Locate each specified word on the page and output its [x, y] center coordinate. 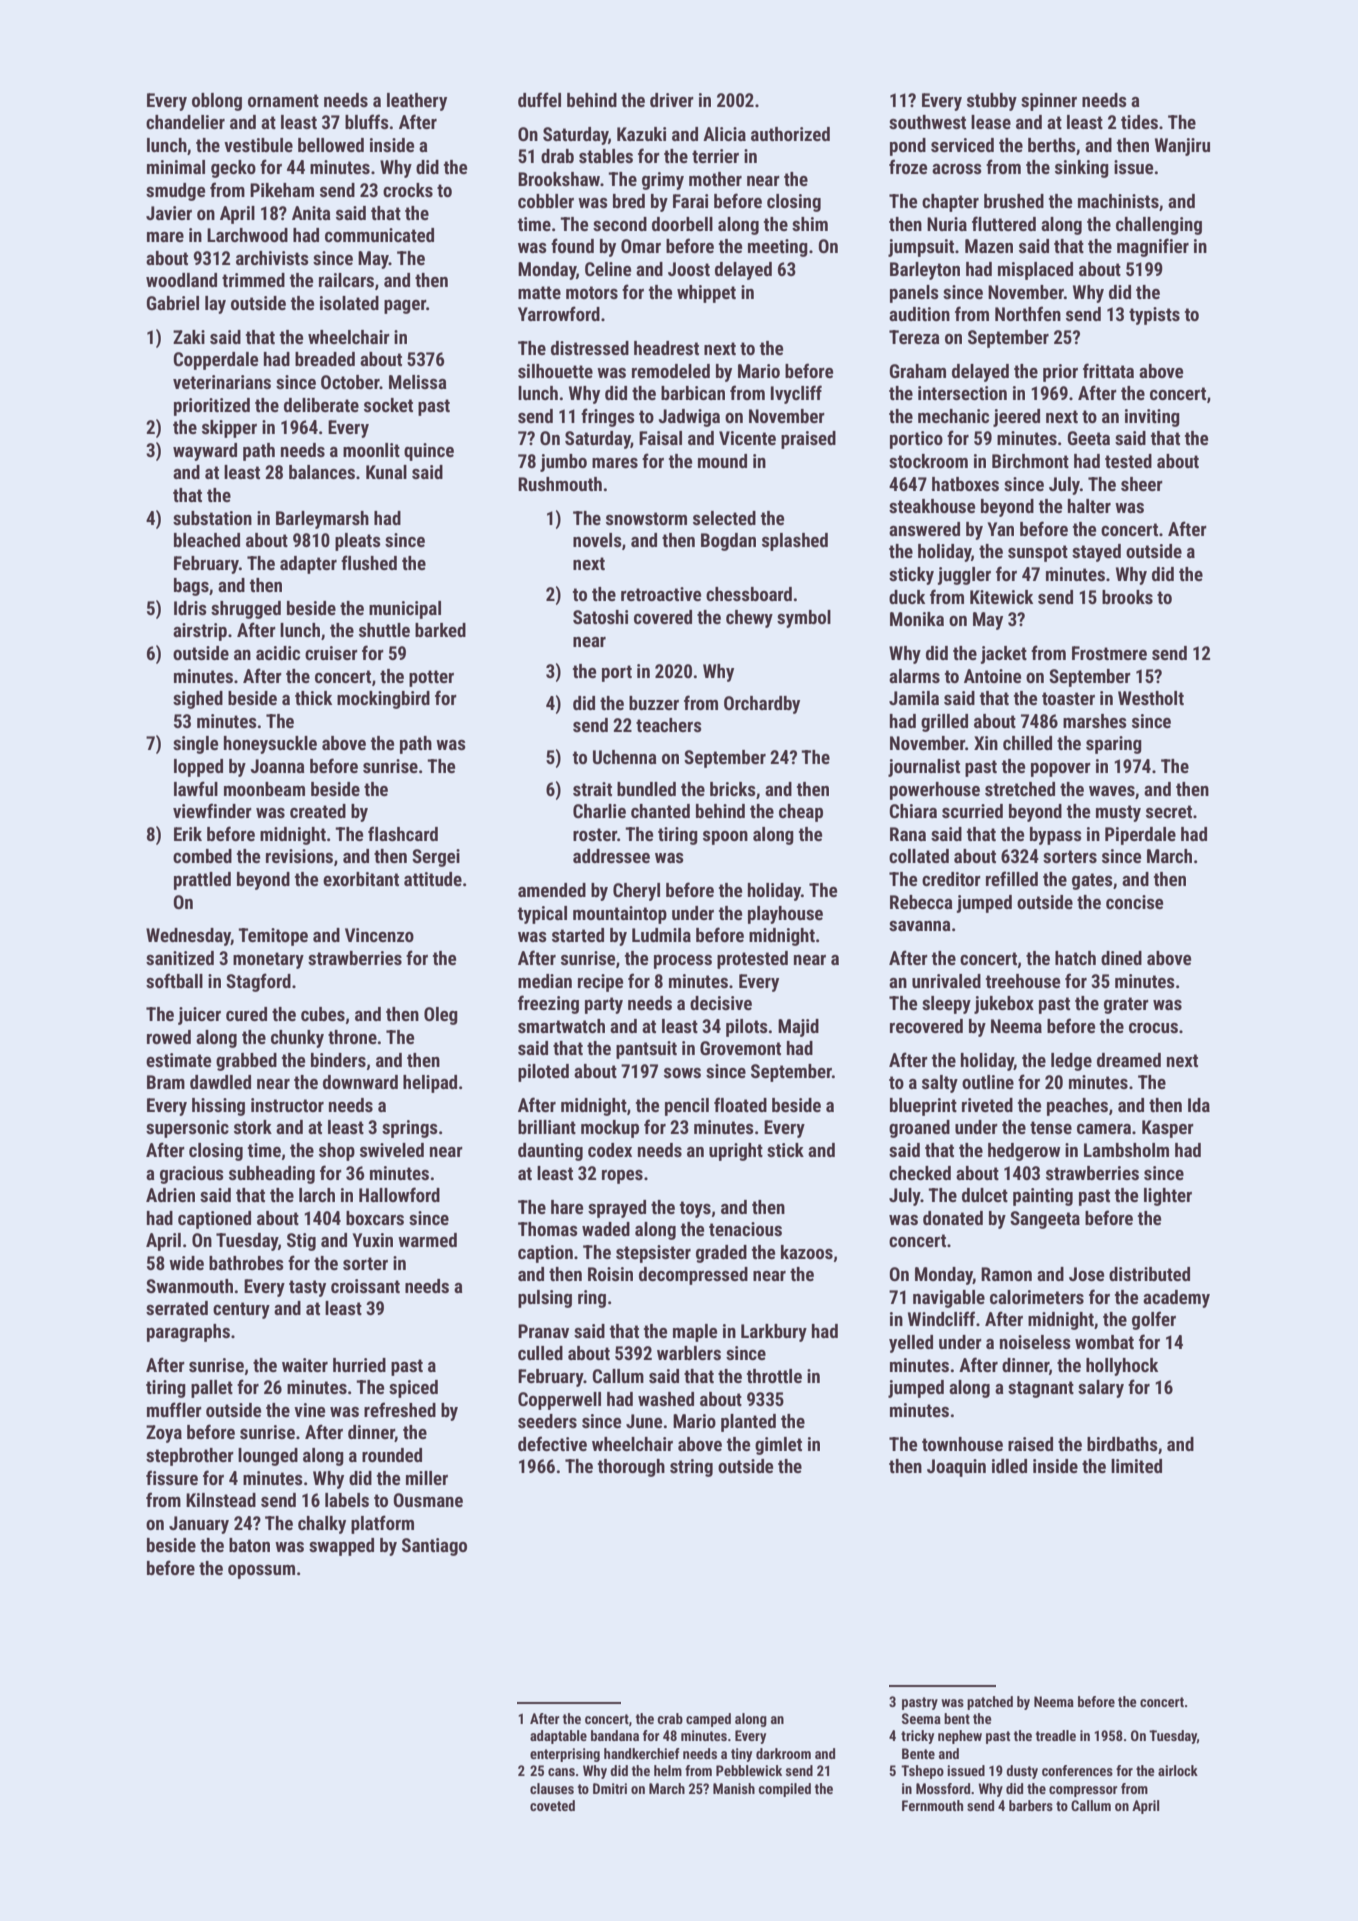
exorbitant [361, 879]
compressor [1083, 1791]
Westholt [1151, 698]
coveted [552, 1805]
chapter [950, 203]
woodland [181, 280]
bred [629, 201]
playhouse [785, 915]
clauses [552, 1788]
